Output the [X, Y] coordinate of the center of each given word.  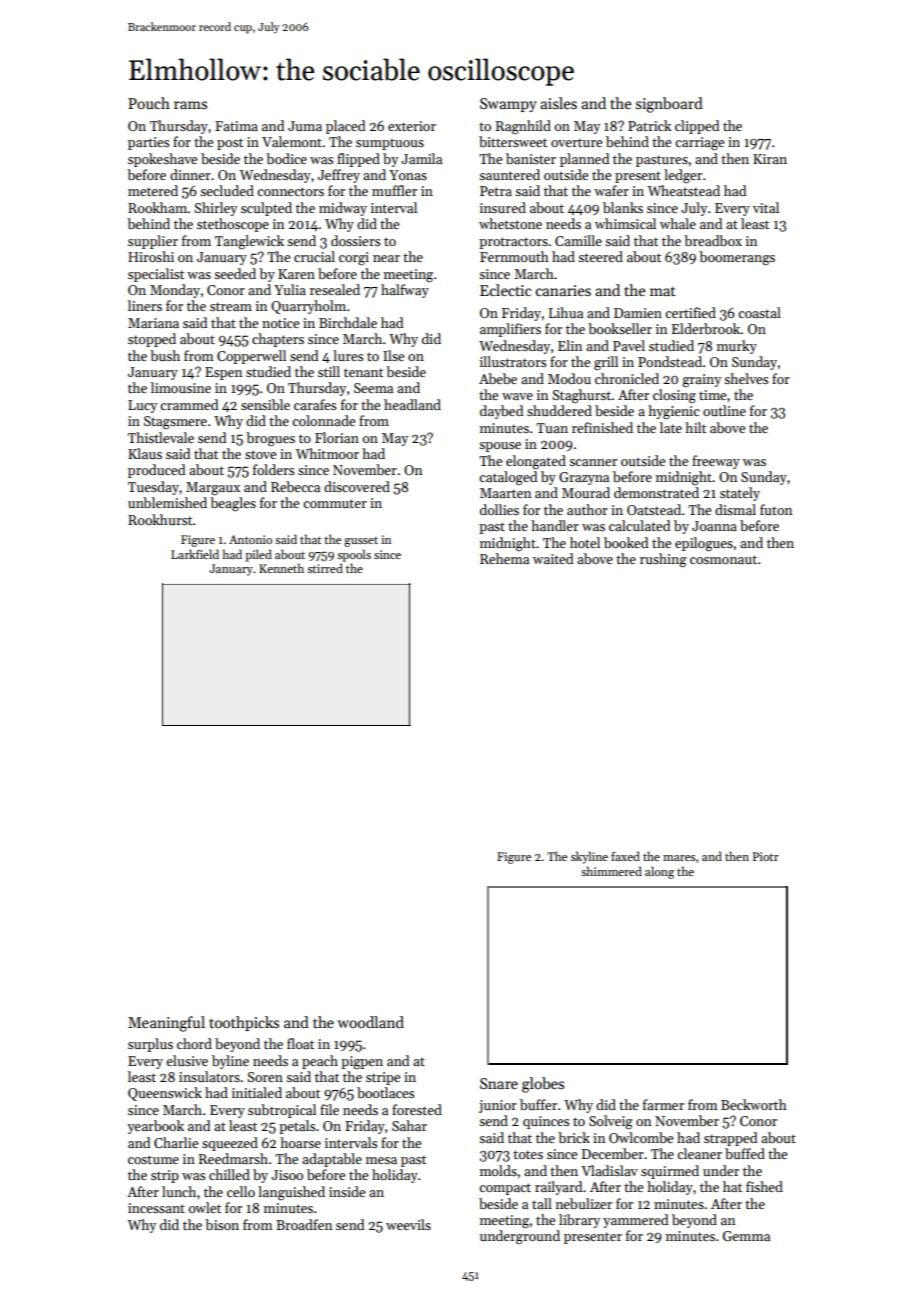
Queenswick [165, 1094]
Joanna [714, 526]
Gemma [746, 1236]
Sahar [409, 1125]
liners [145, 305]
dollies [499, 509]
